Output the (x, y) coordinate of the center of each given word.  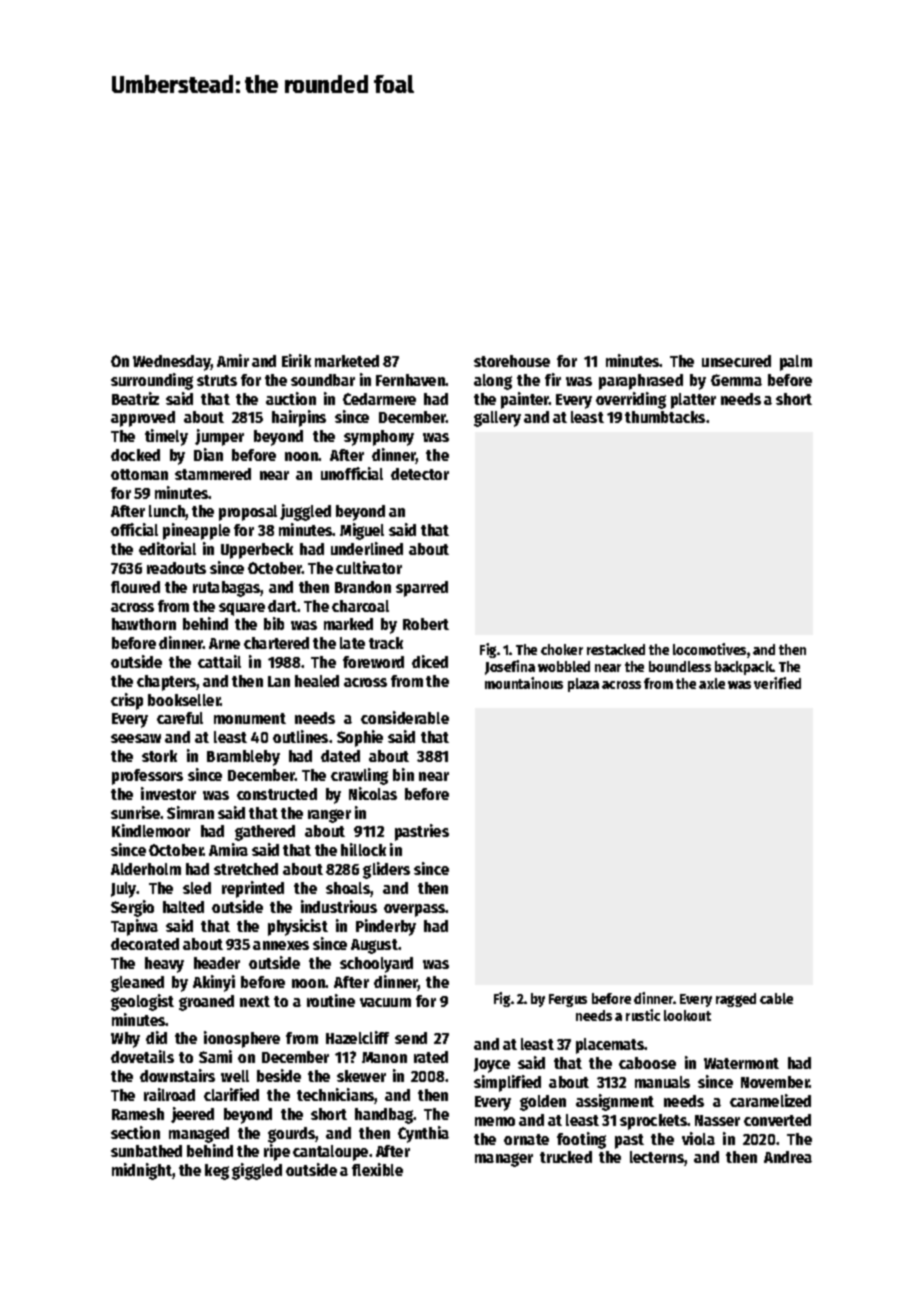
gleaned (137, 984)
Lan (279, 681)
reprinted (253, 889)
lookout (687, 1015)
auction (291, 398)
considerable (405, 717)
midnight (142, 1171)
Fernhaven (410, 380)
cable (776, 998)
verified (777, 683)
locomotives (709, 649)
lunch (167, 511)
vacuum (385, 1002)
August (374, 946)
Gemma (736, 380)
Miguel (362, 531)
